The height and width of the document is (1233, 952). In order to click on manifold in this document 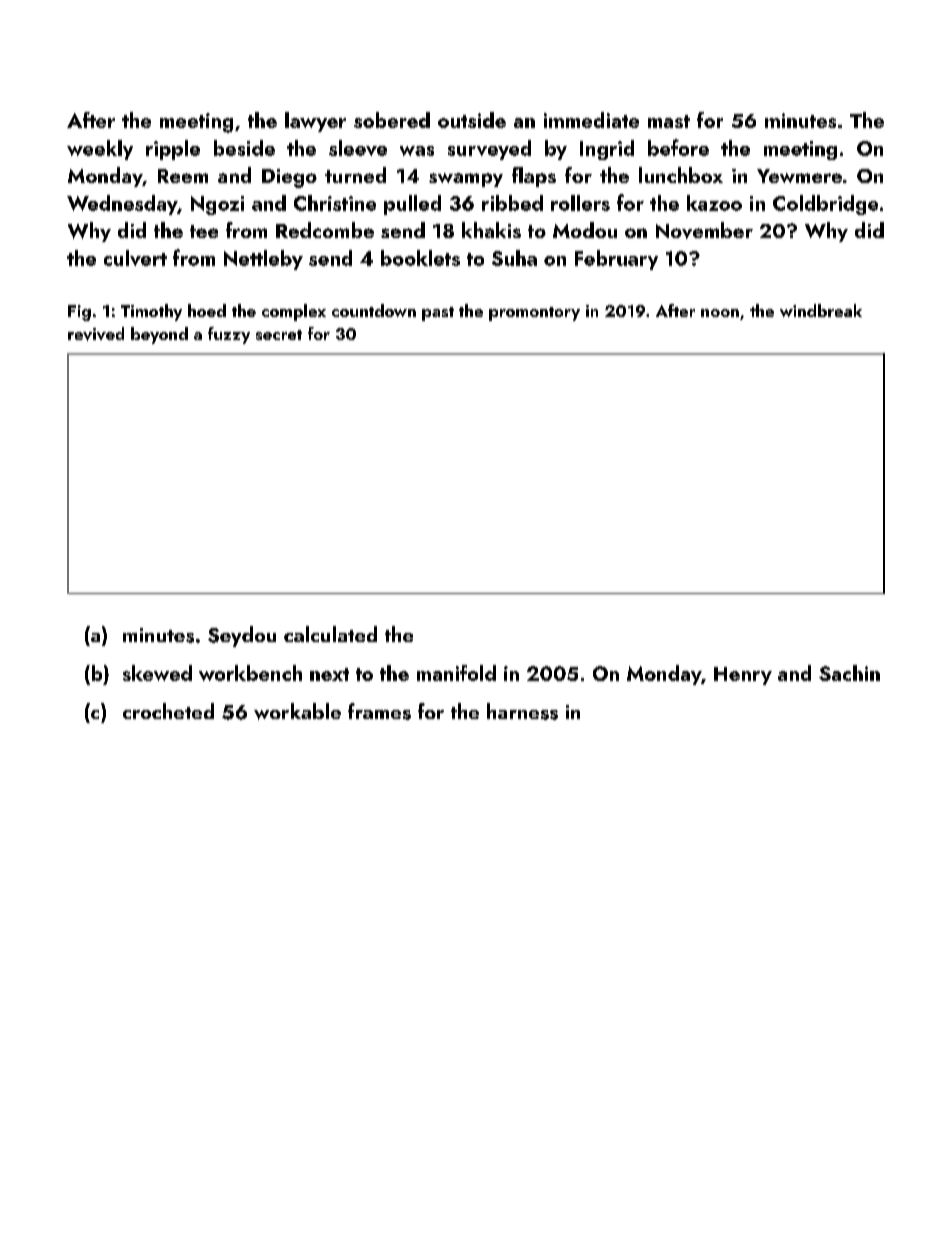, I will do `click(456, 673)`.
